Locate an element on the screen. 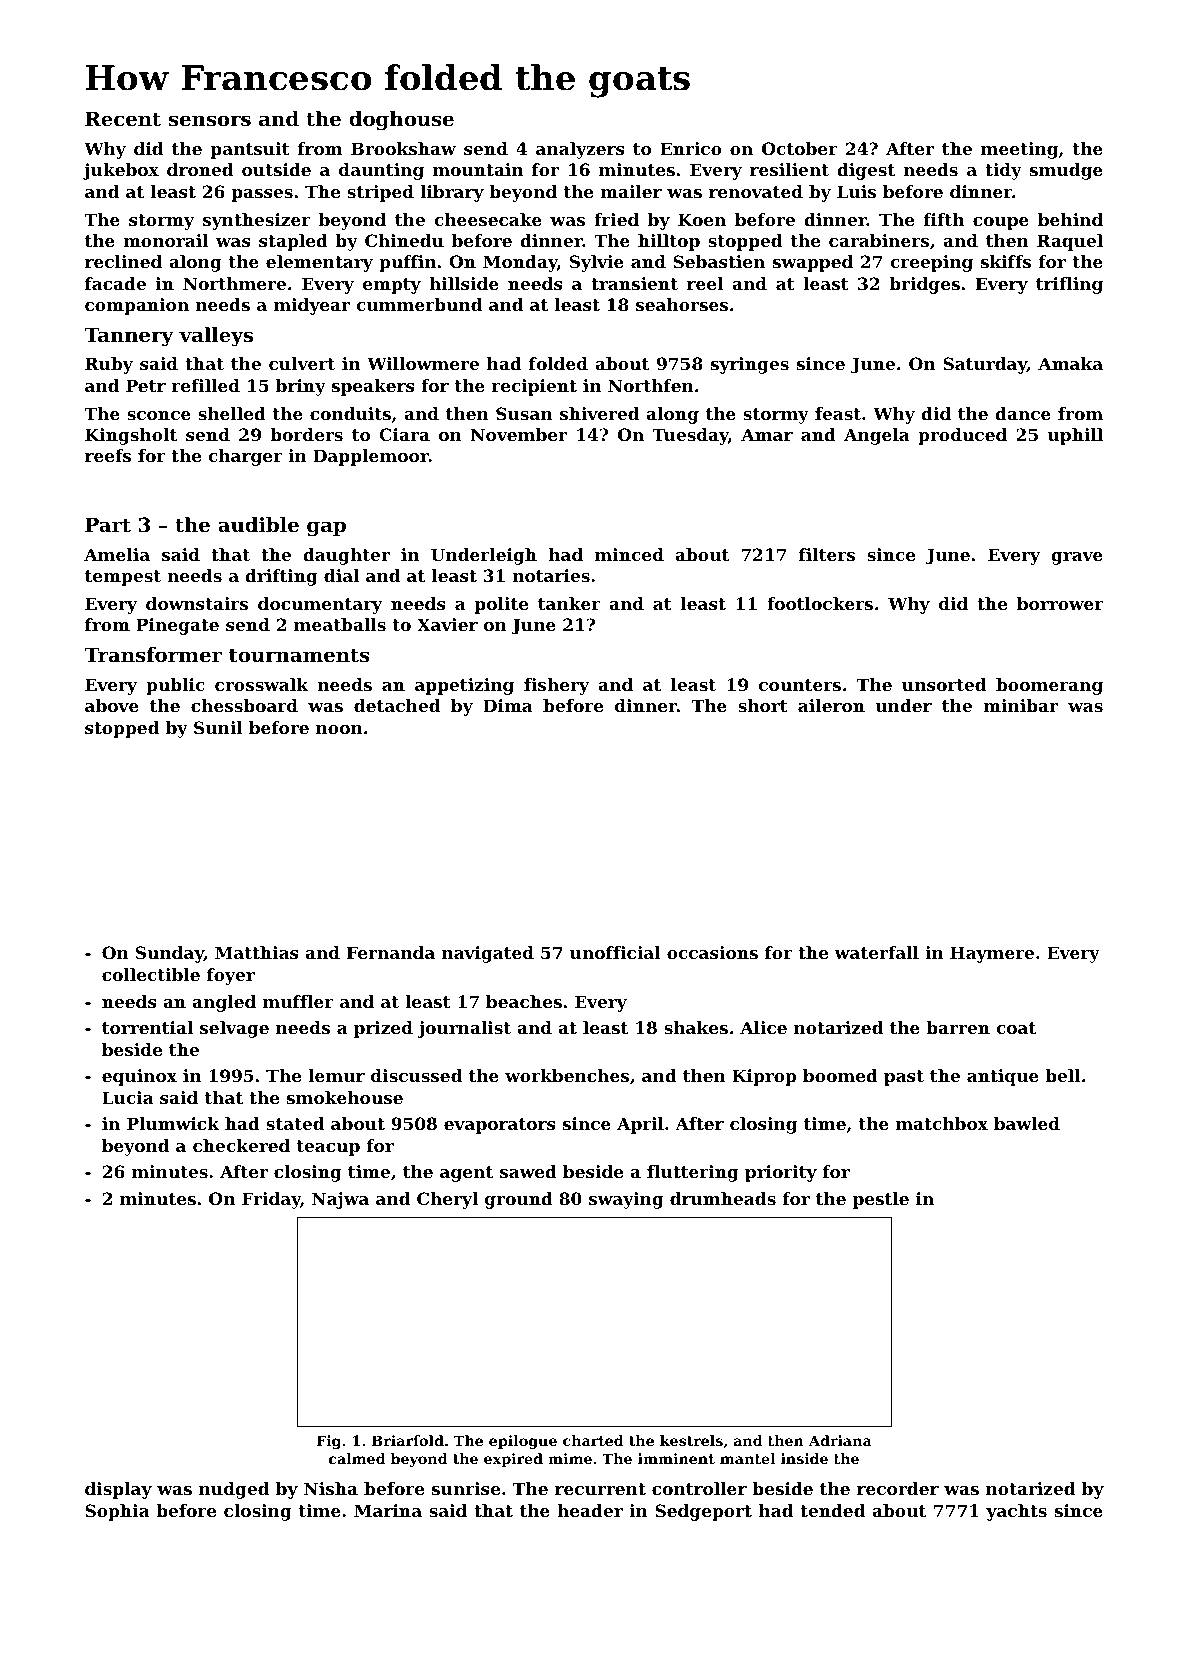  transient is located at coordinates (634, 283).
